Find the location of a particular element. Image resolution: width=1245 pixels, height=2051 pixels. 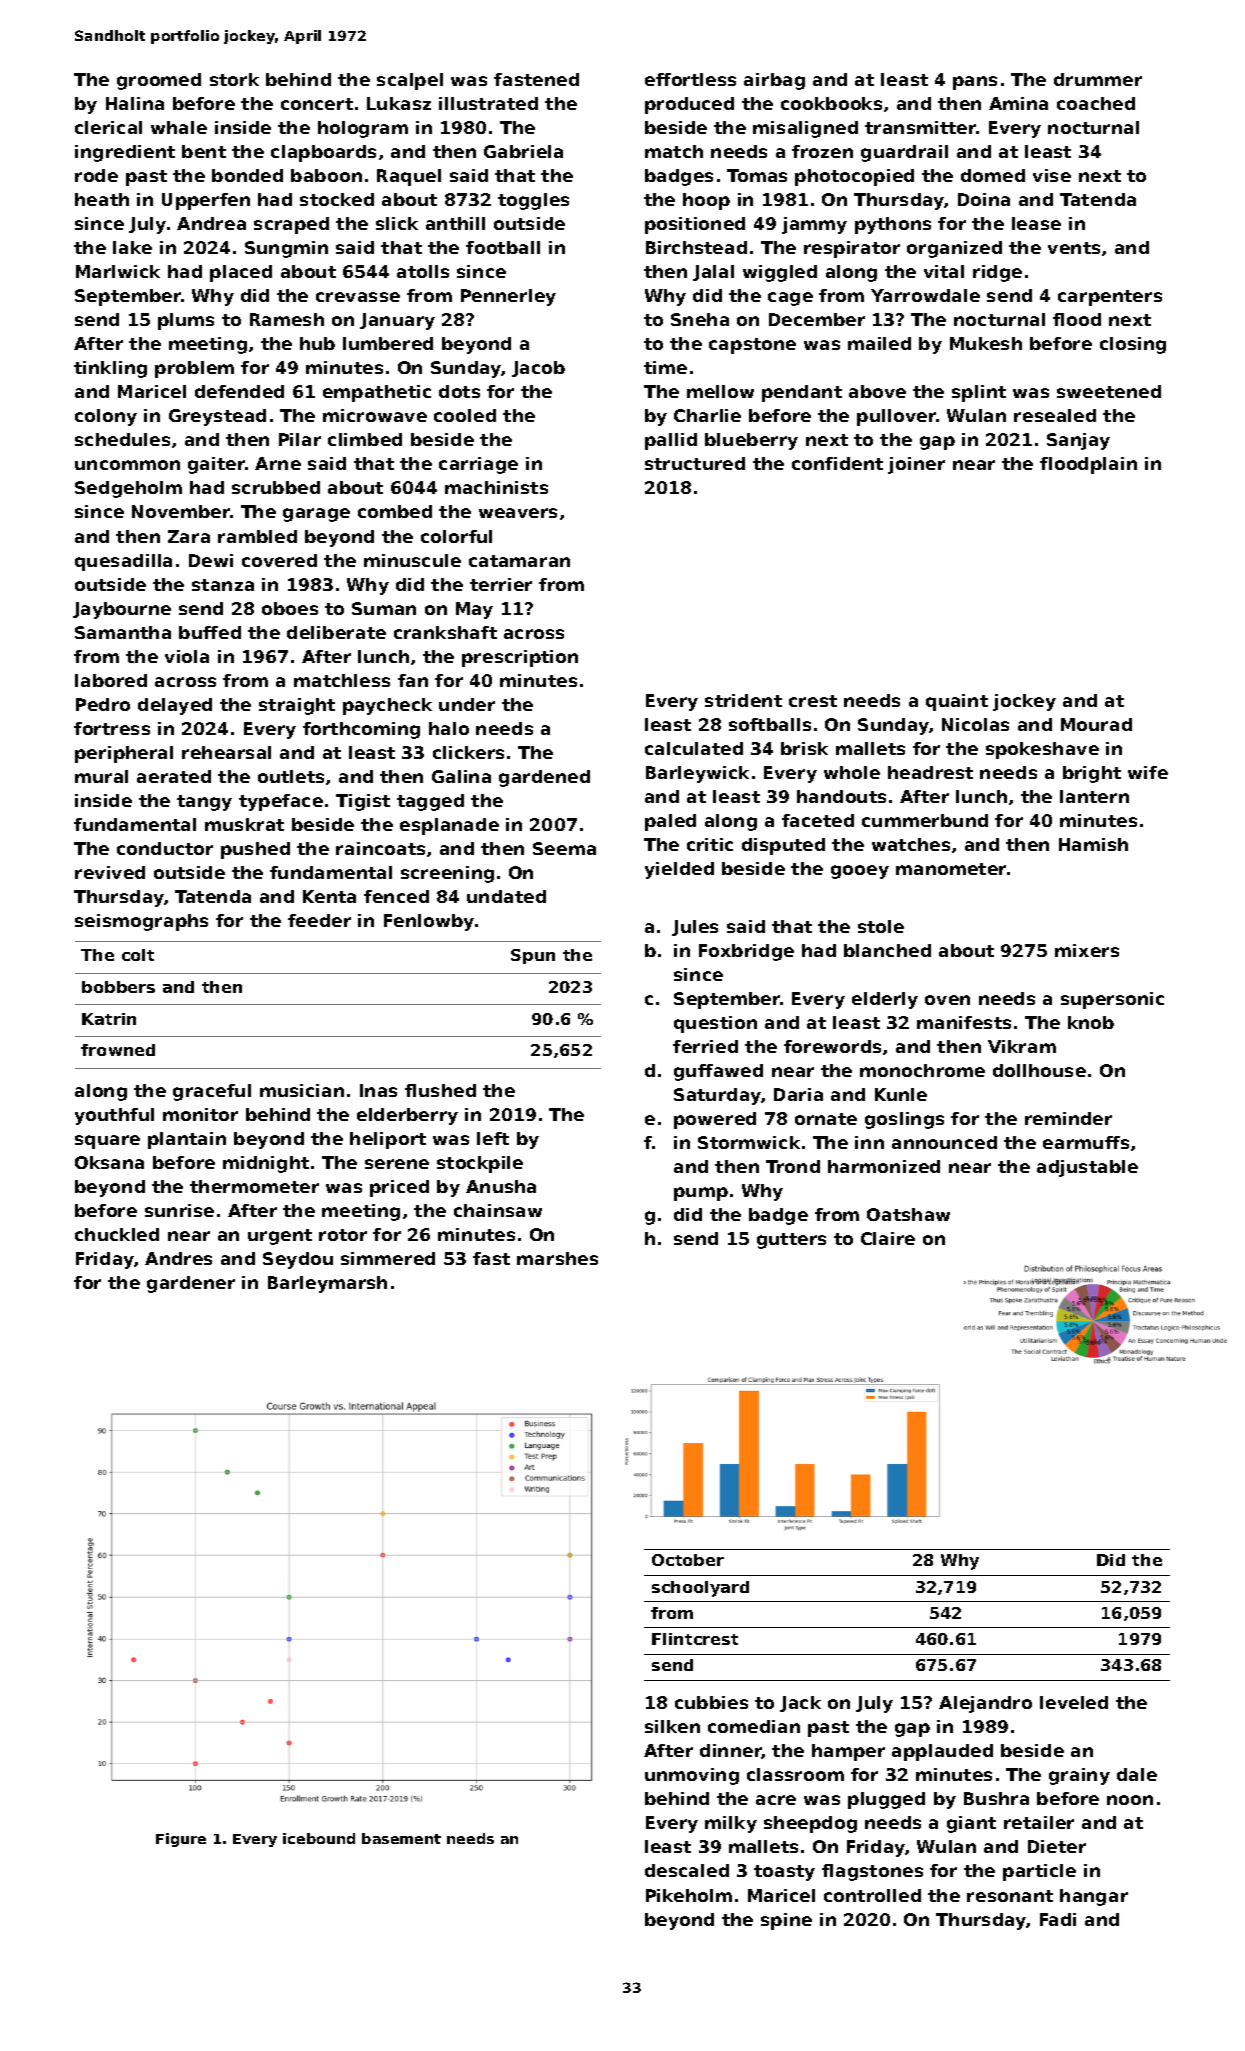

scalpel is located at coordinates (410, 81).
